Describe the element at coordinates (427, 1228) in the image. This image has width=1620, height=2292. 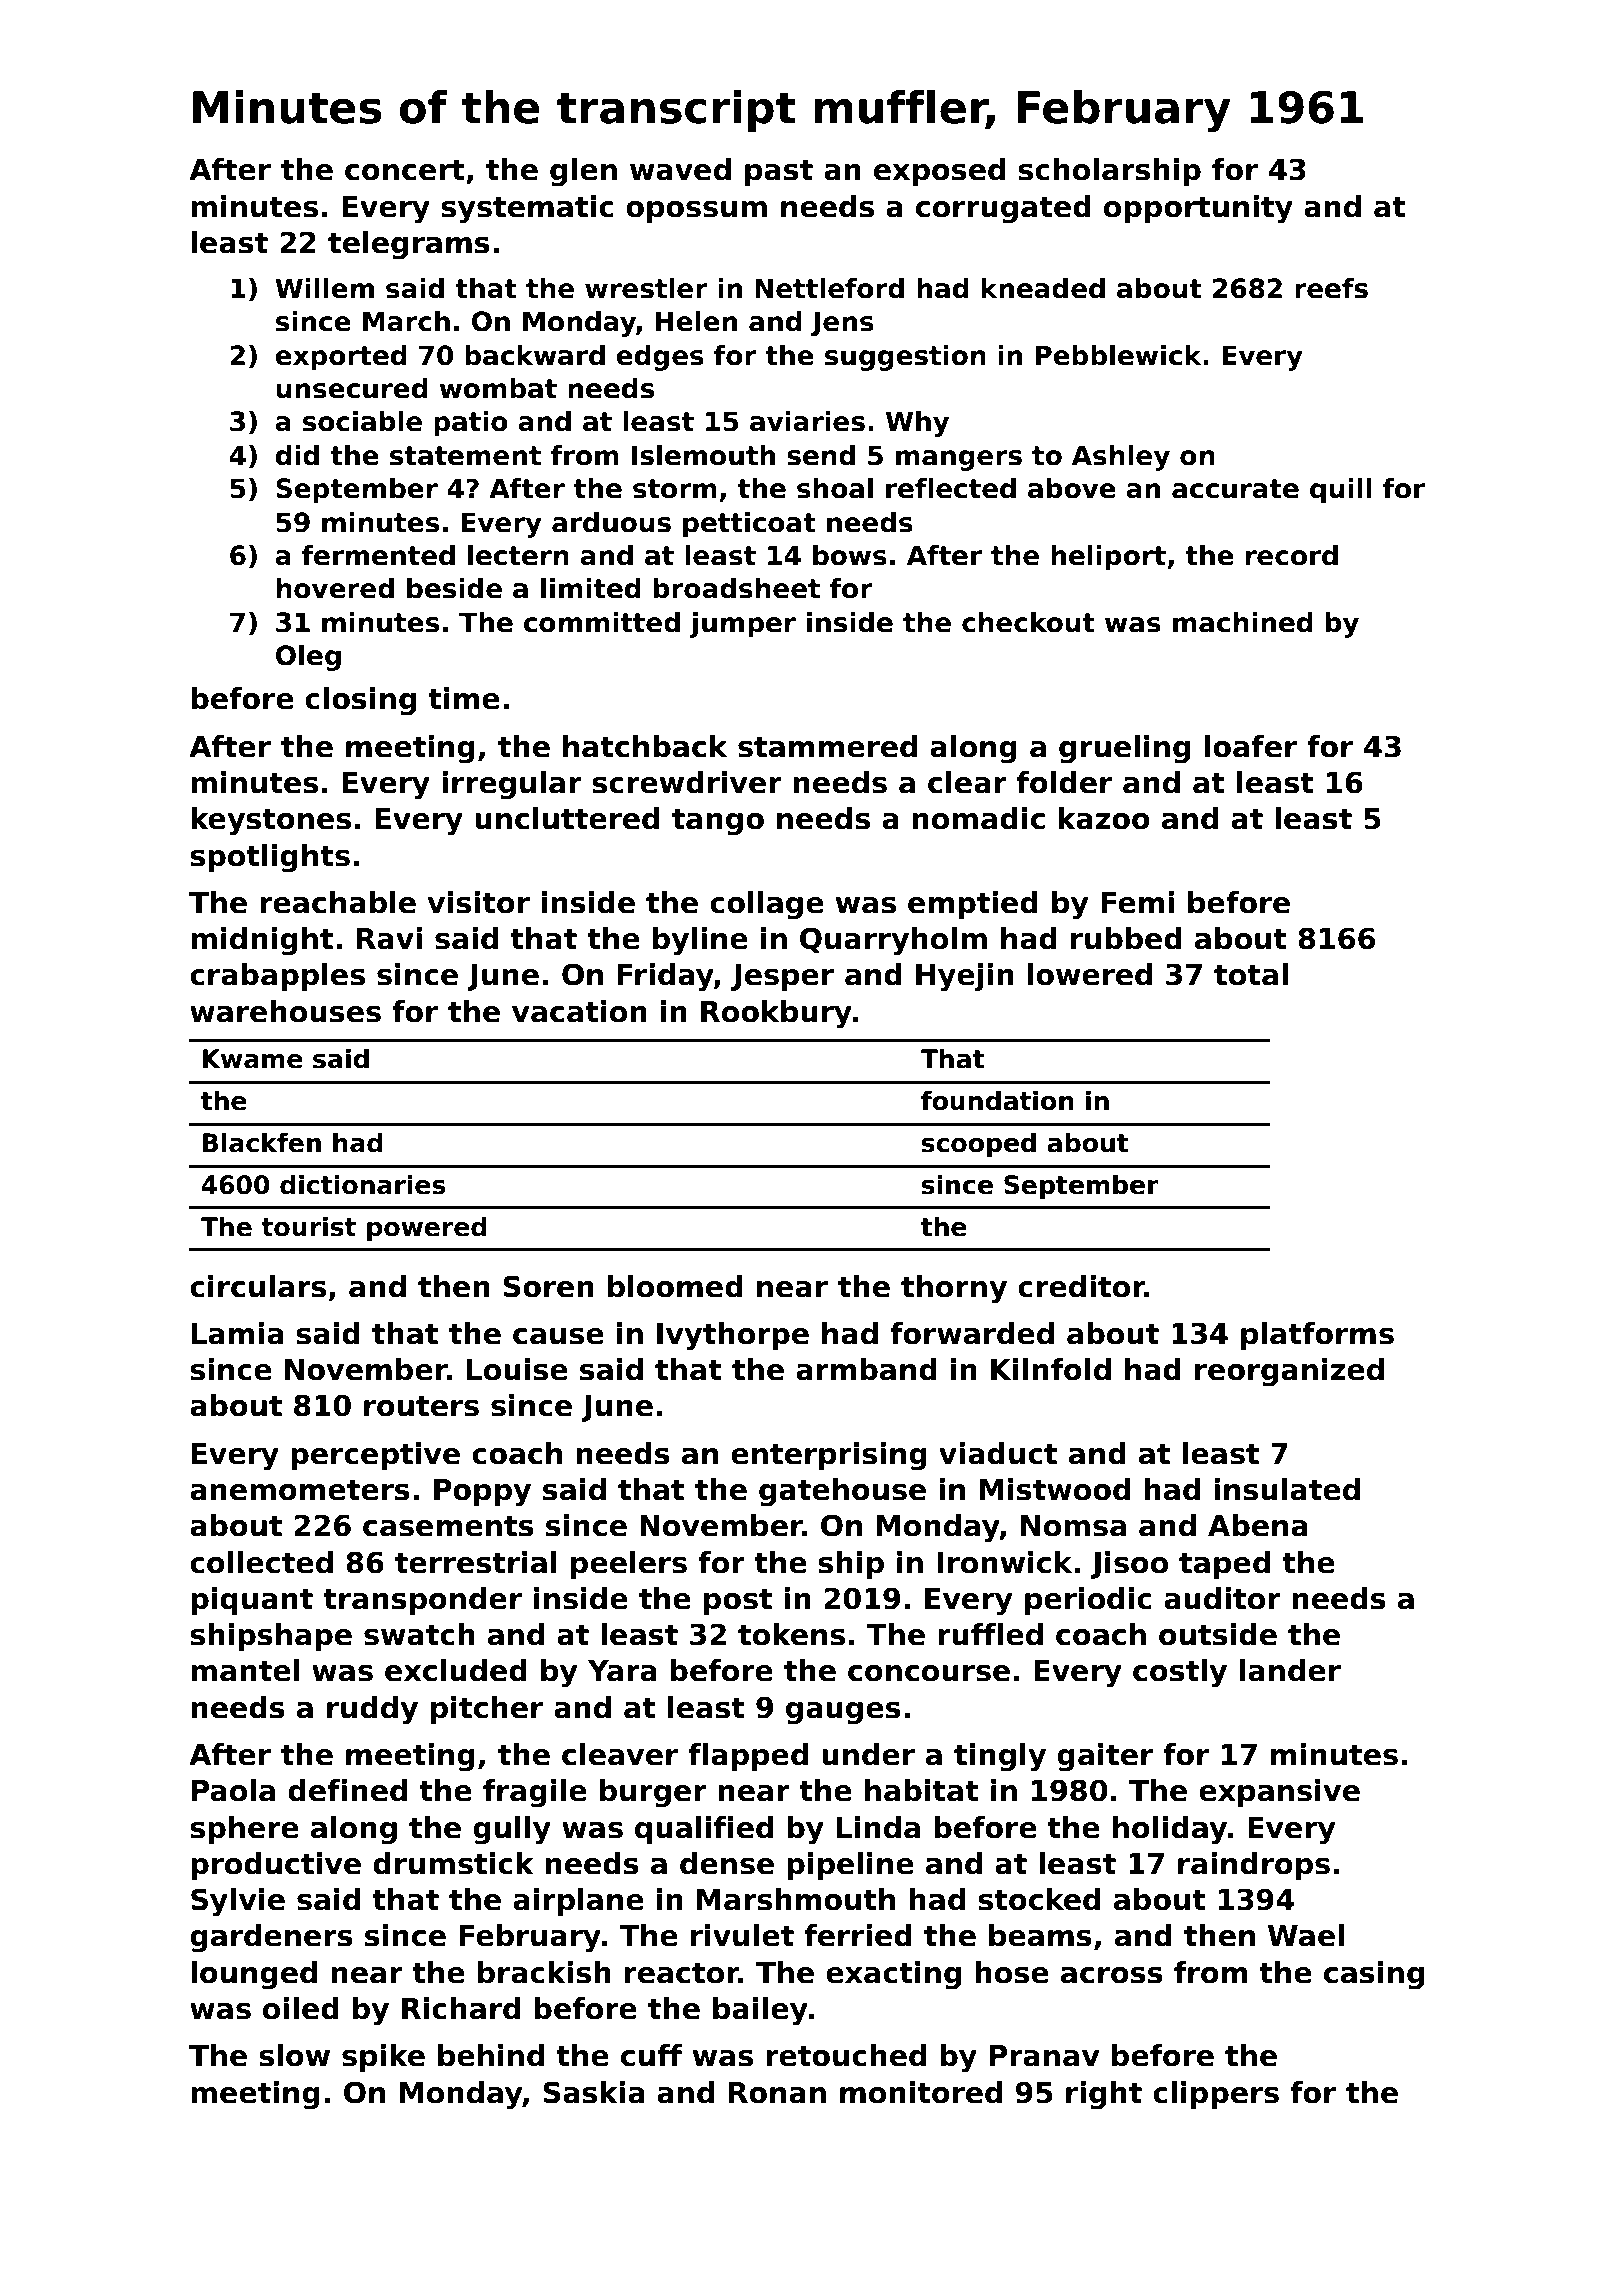
I see `powered` at that location.
